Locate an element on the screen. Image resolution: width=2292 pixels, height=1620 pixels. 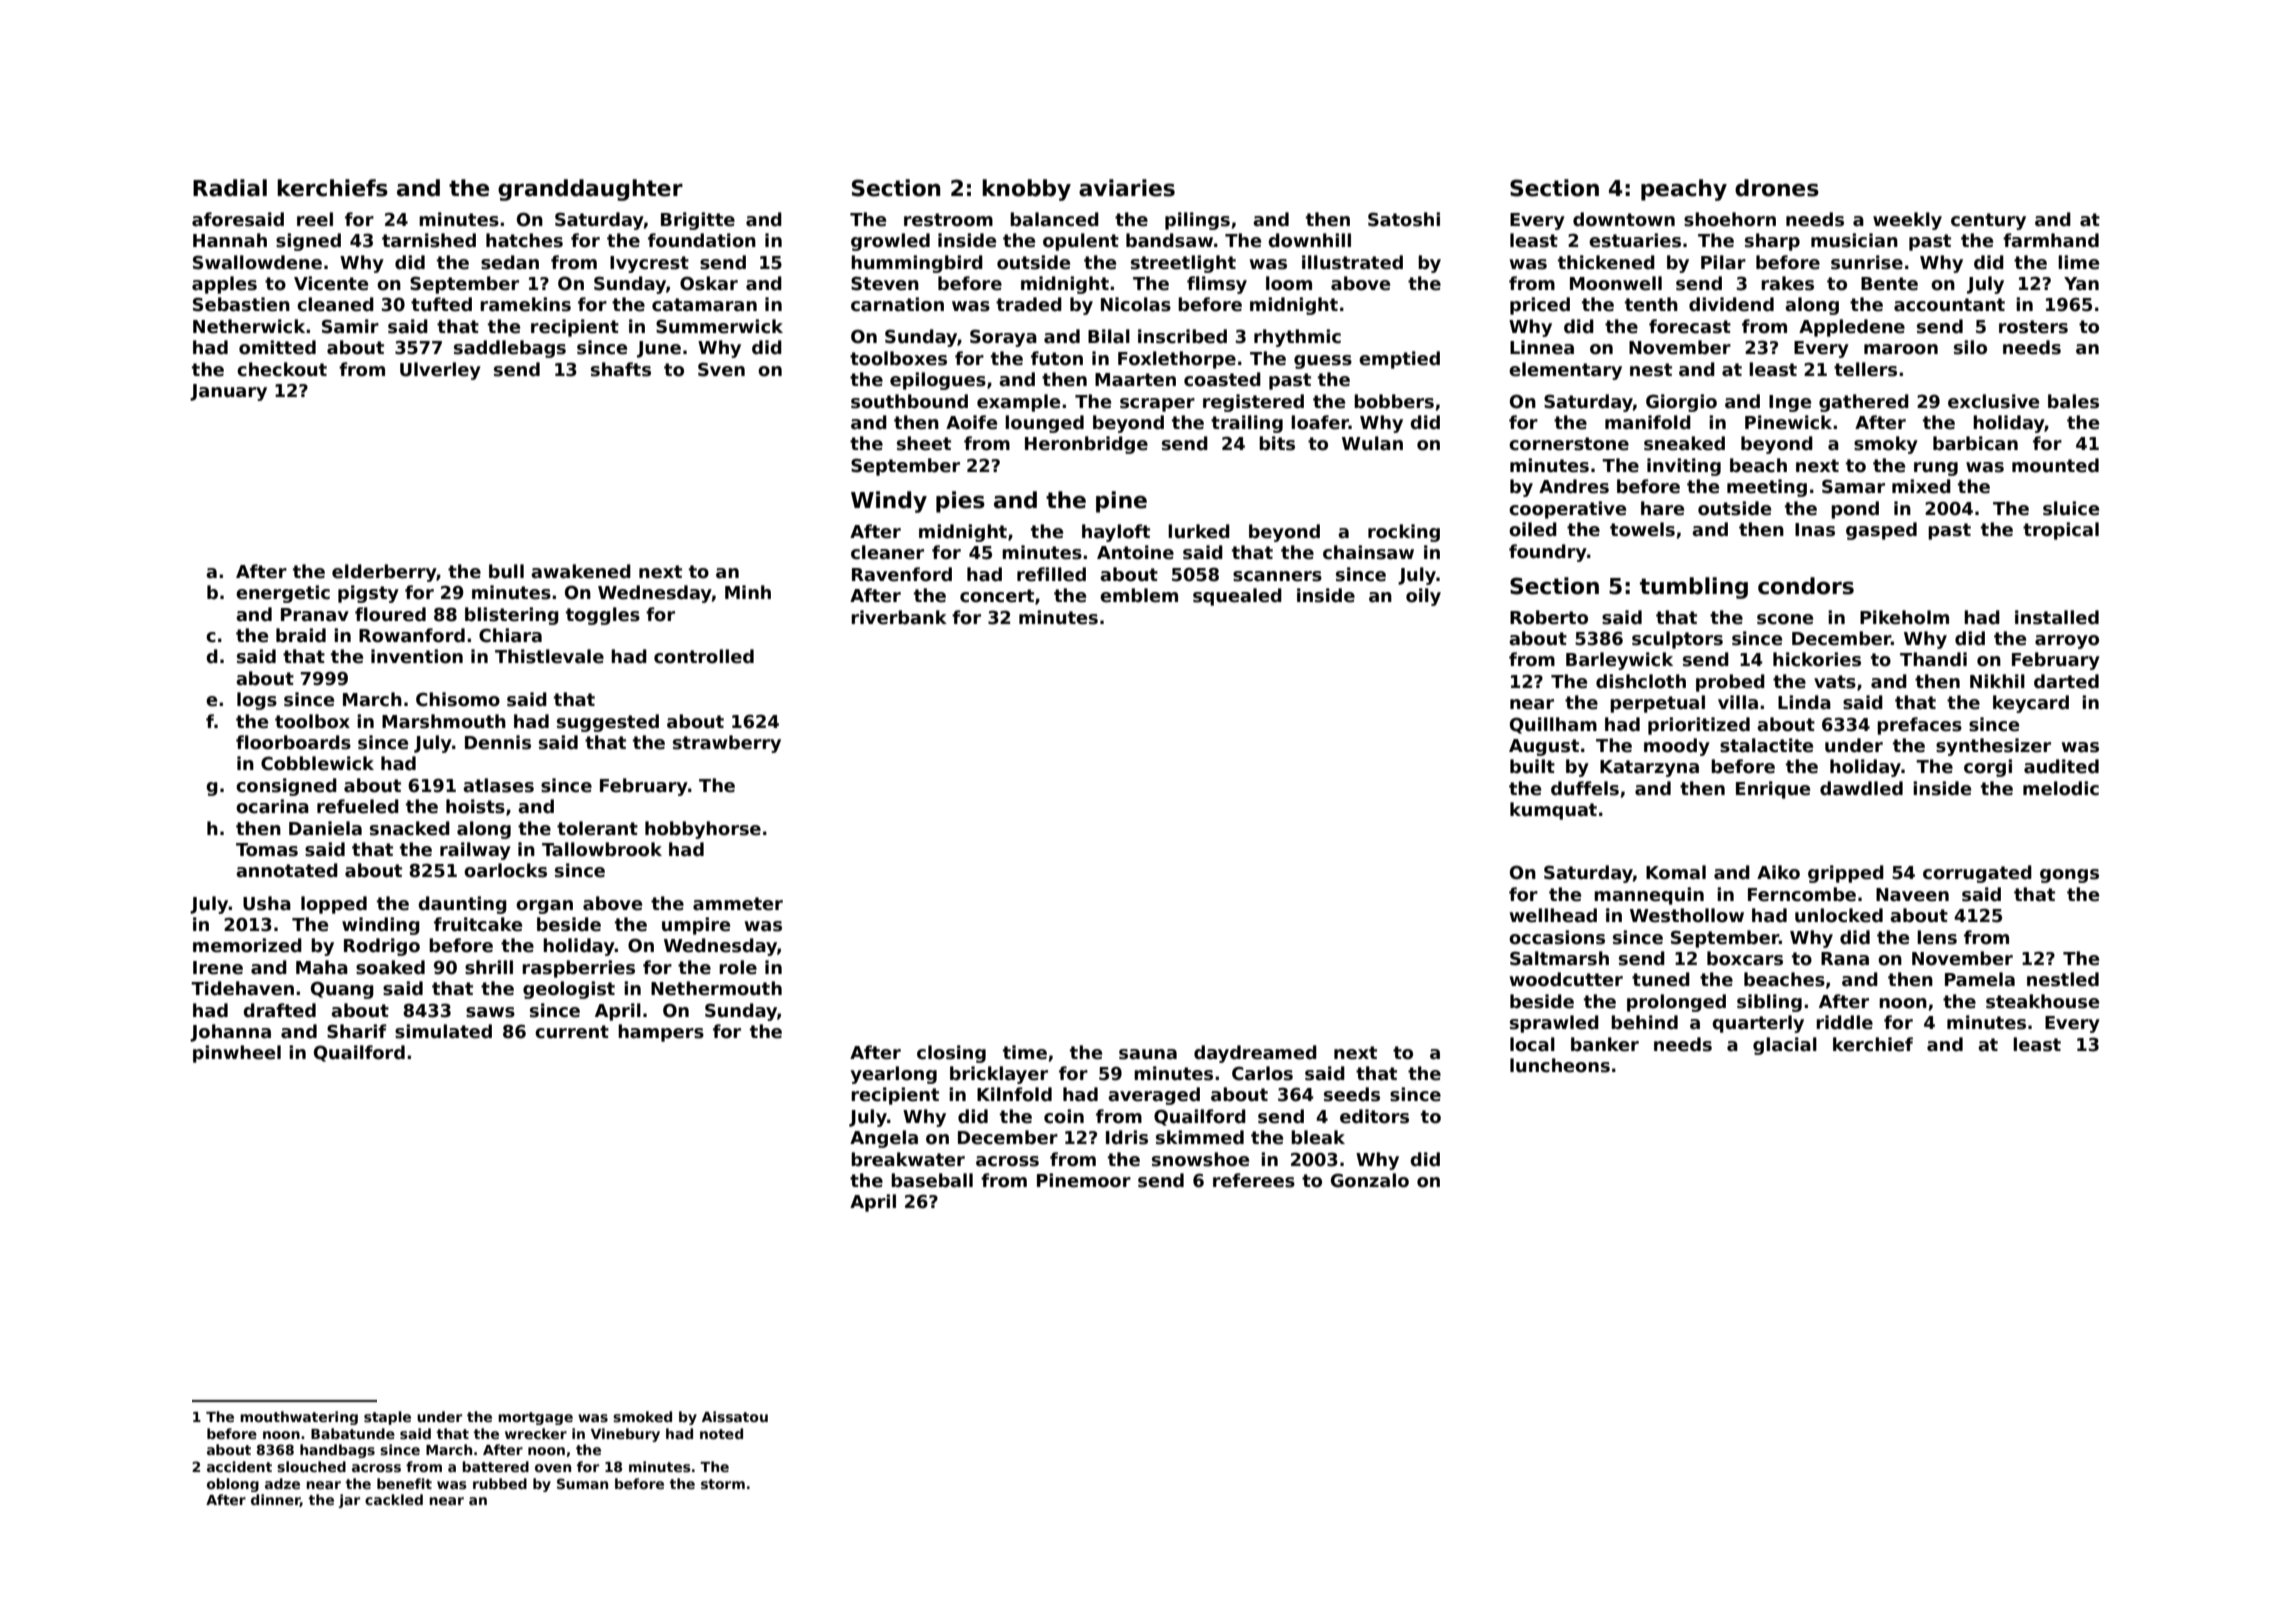
Windy is located at coordinates (889, 502).
